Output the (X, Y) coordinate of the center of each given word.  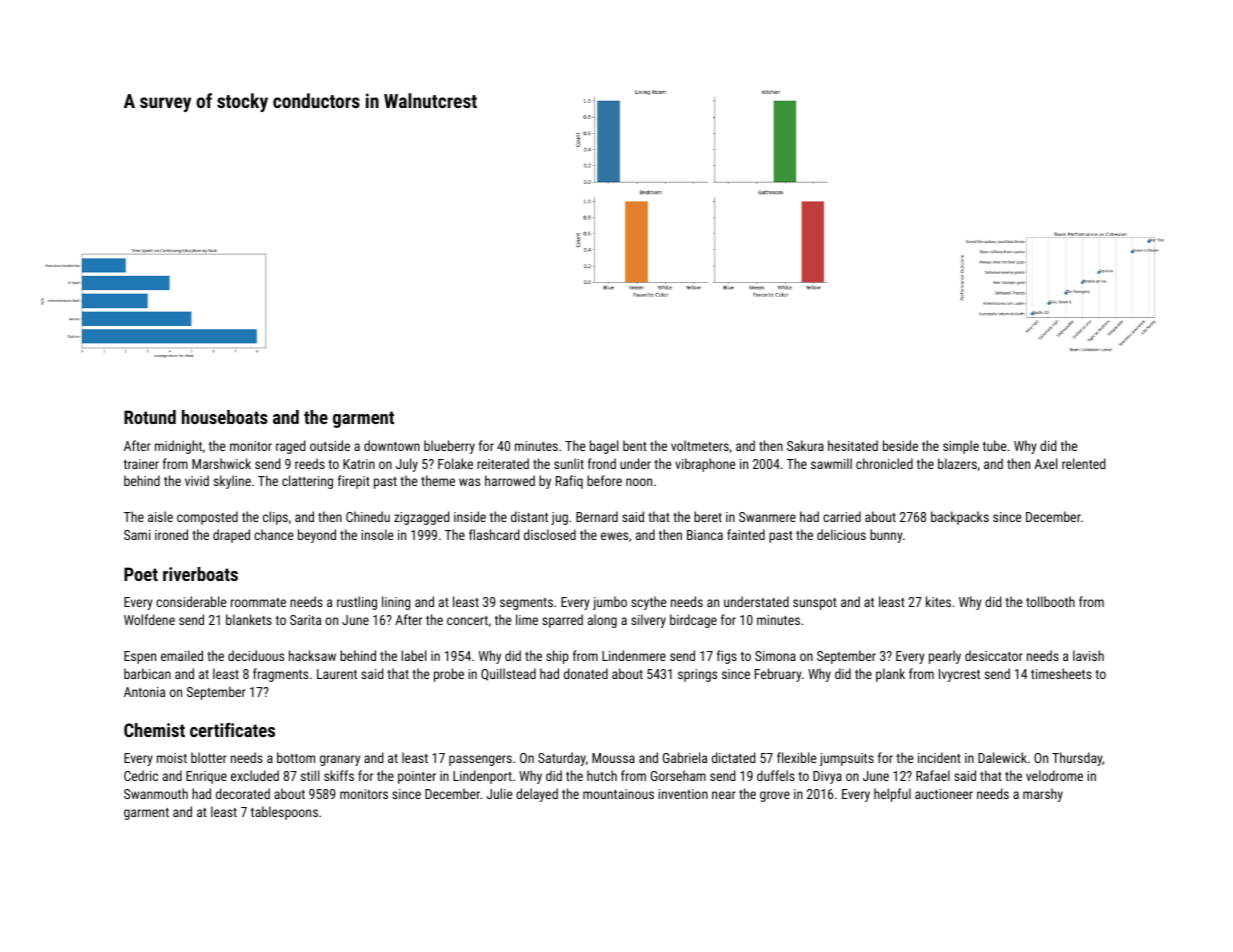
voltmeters (700, 445)
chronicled (884, 463)
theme (438, 480)
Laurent (337, 674)
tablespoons (284, 813)
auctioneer (944, 794)
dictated (733, 757)
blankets (249, 619)
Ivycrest (959, 675)
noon (639, 482)
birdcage (693, 621)
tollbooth (1050, 601)
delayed (537, 795)
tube (994, 445)
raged (290, 447)
